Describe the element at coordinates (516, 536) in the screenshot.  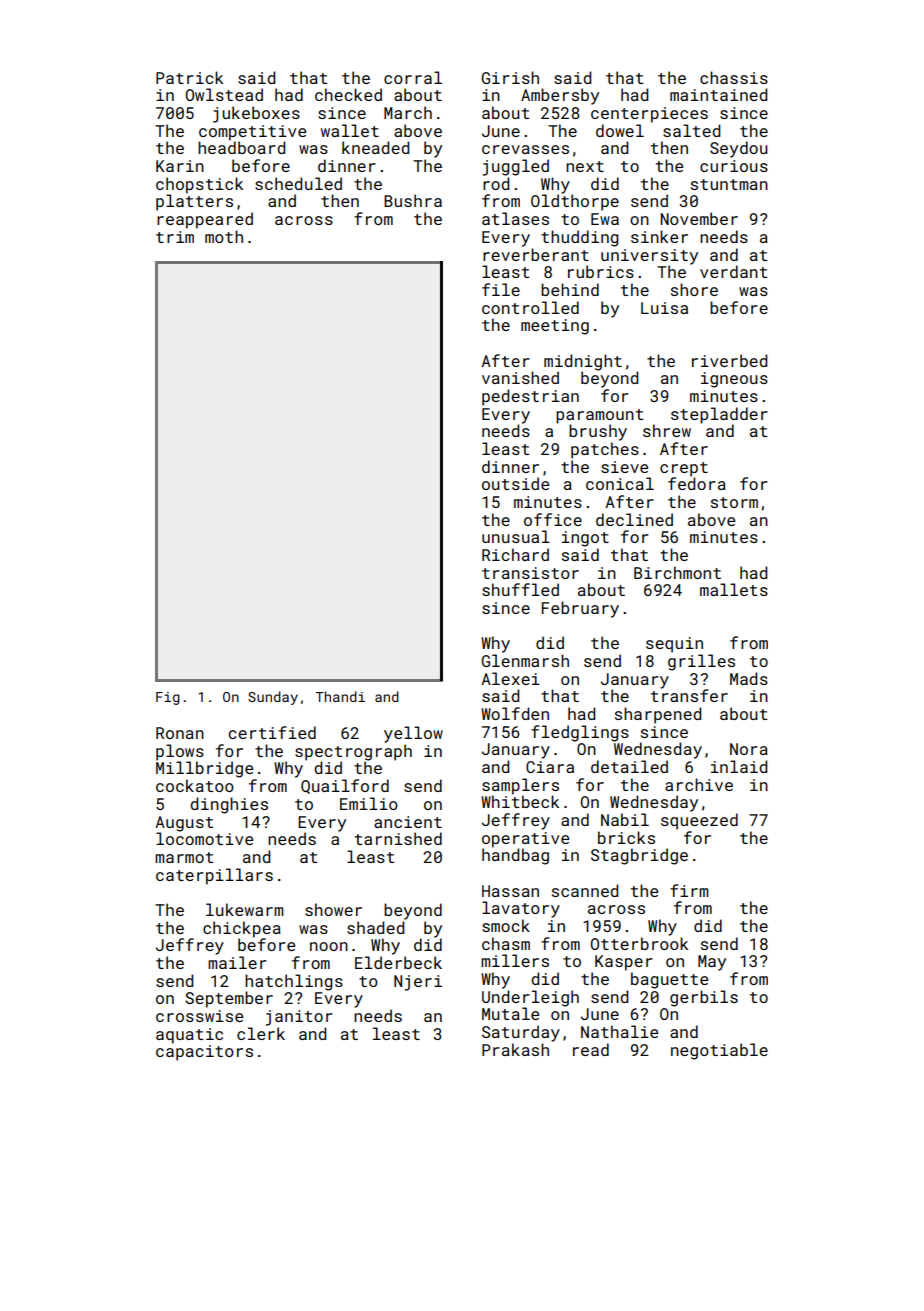
I see `unusual` at that location.
